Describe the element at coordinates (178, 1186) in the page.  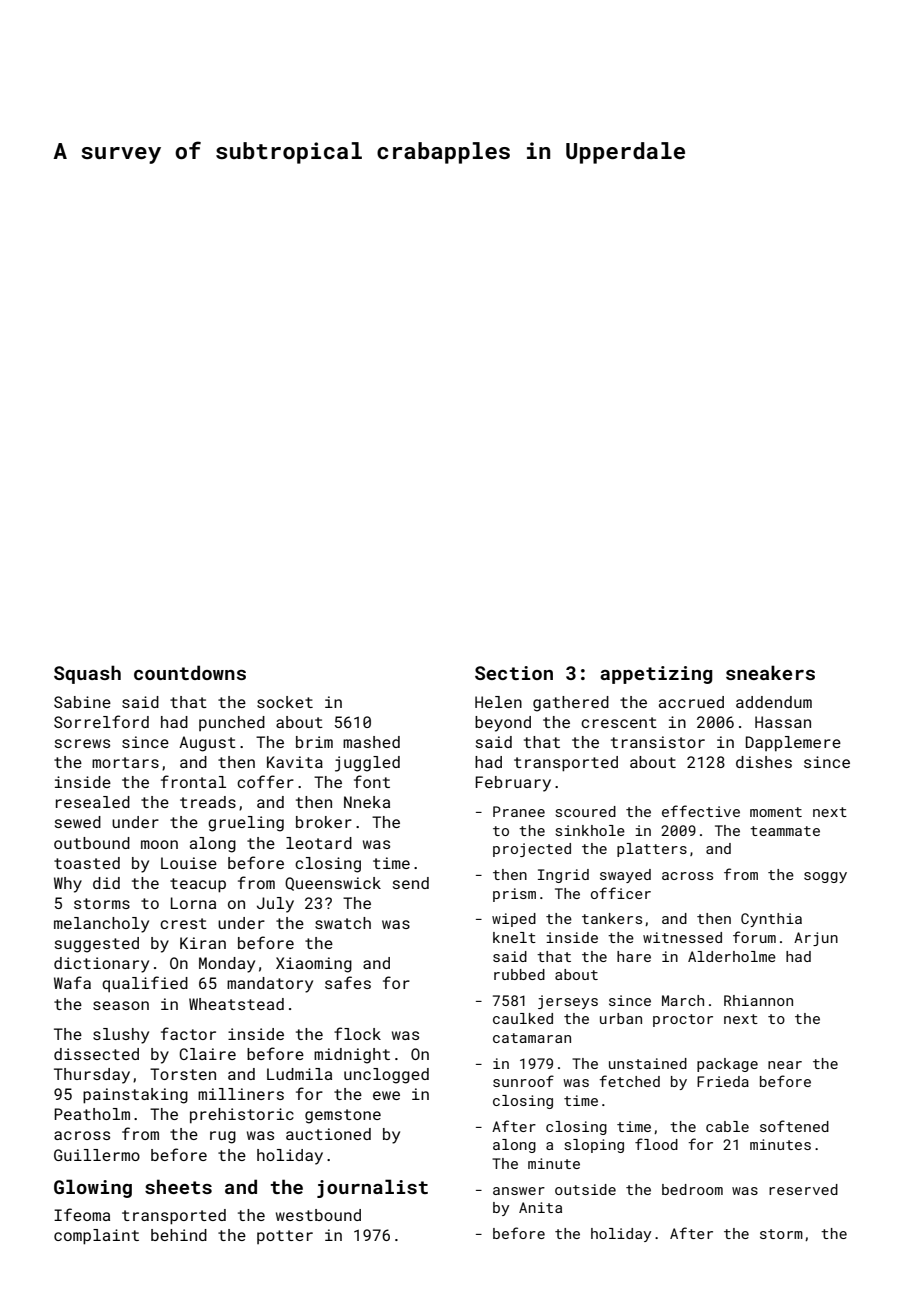
I see `sheets` at that location.
